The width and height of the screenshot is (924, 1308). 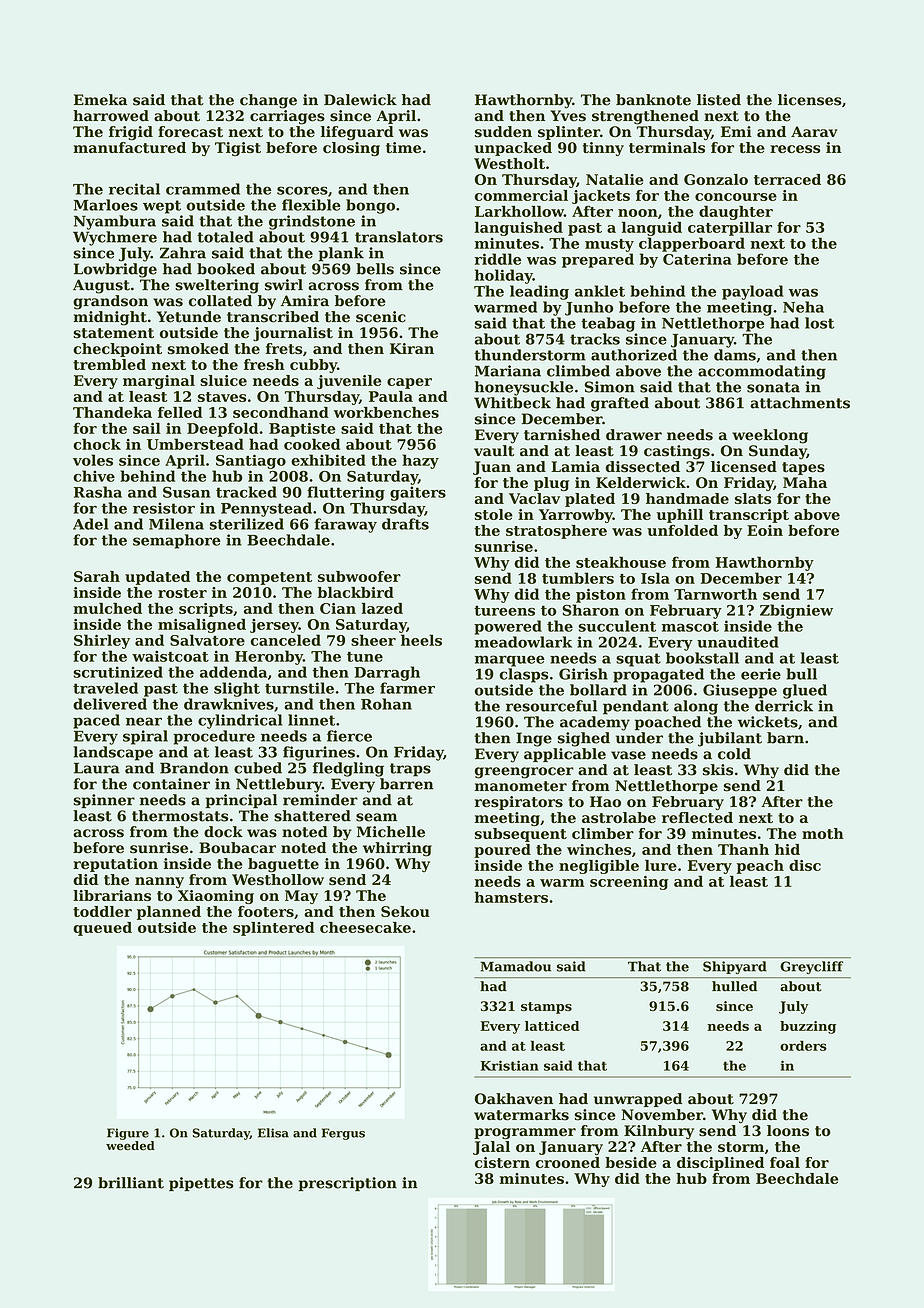 What do you see at coordinates (195, 444) in the screenshot?
I see `Umberstead` at bounding box center [195, 444].
